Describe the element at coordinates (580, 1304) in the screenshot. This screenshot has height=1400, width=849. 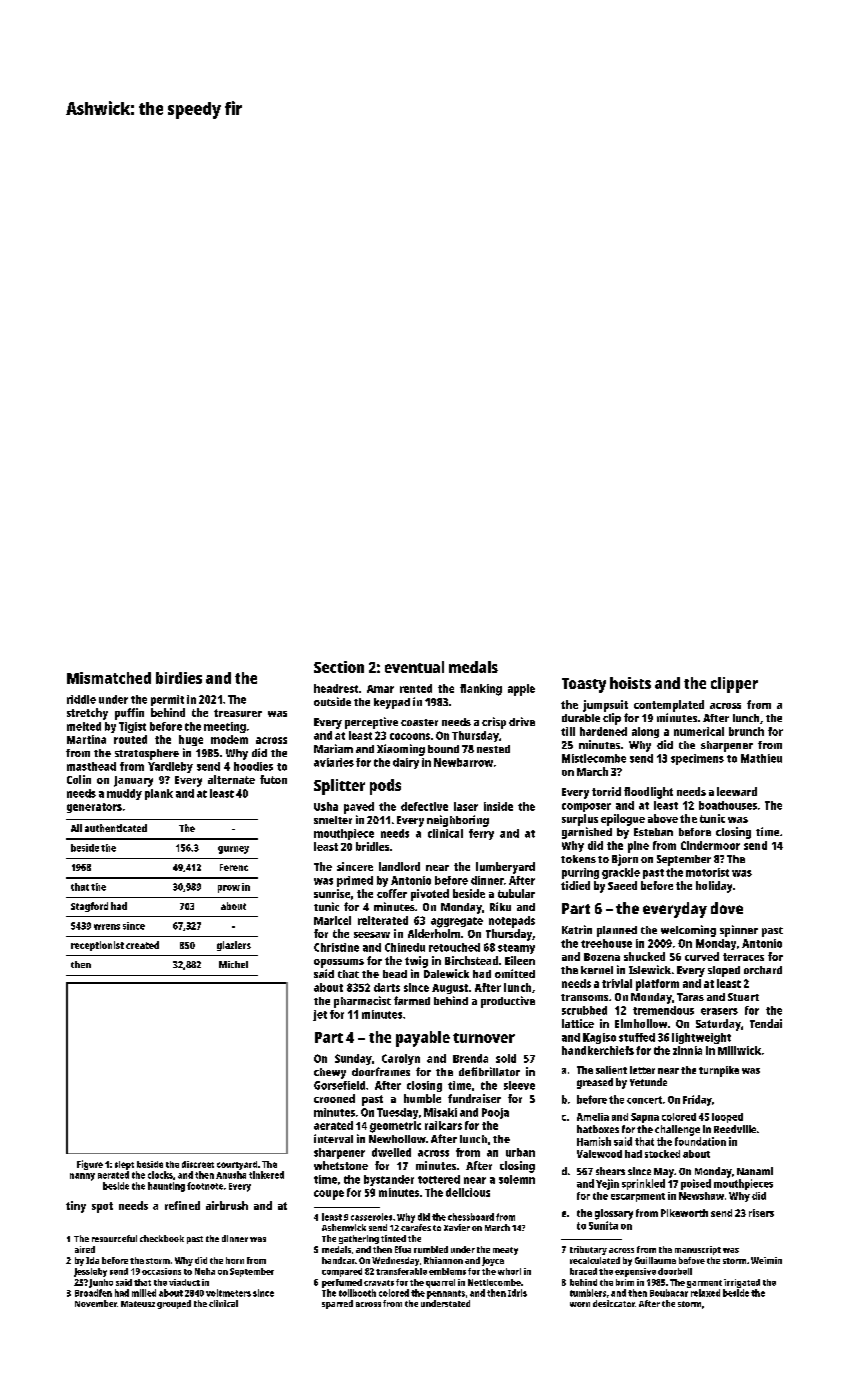
I see `worn` at that location.
